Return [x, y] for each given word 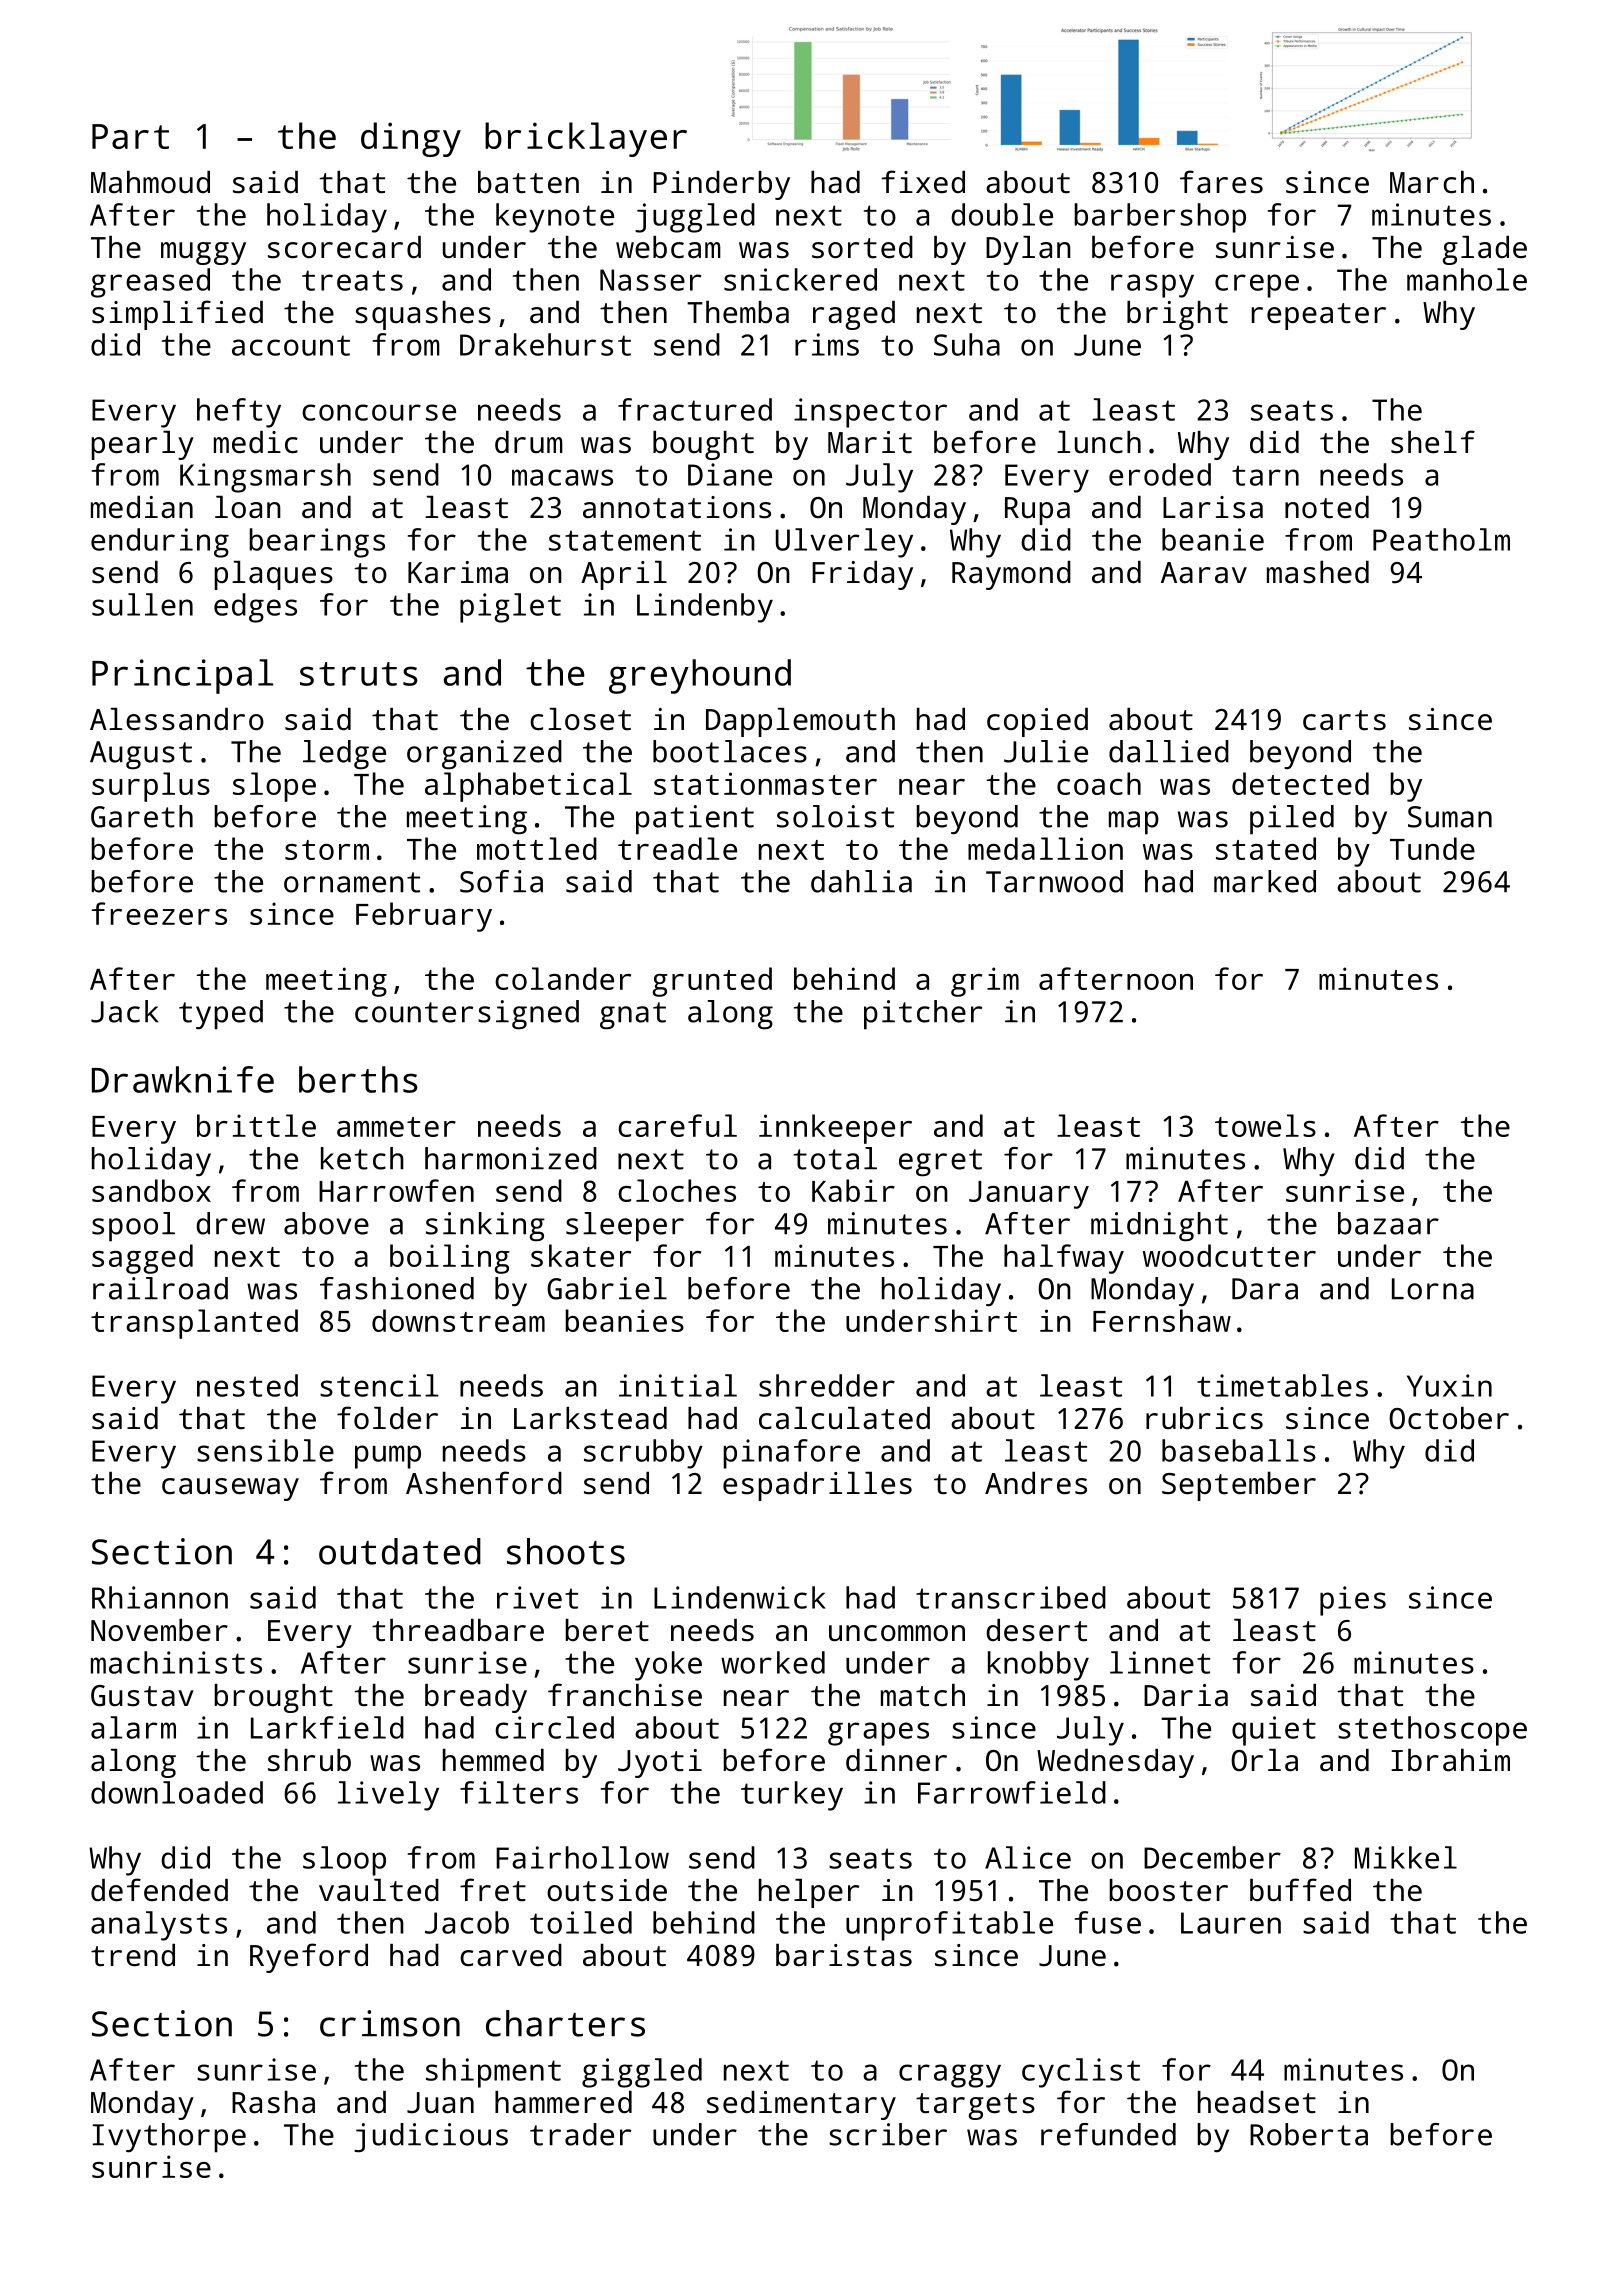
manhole [1467, 279]
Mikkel [1406, 1857]
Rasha [273, 2102]
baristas [844, 1955]
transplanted [194, 1324]
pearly [142, 445]
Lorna [1433, 1289]
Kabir [853, 1190]
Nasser [650, 280]
